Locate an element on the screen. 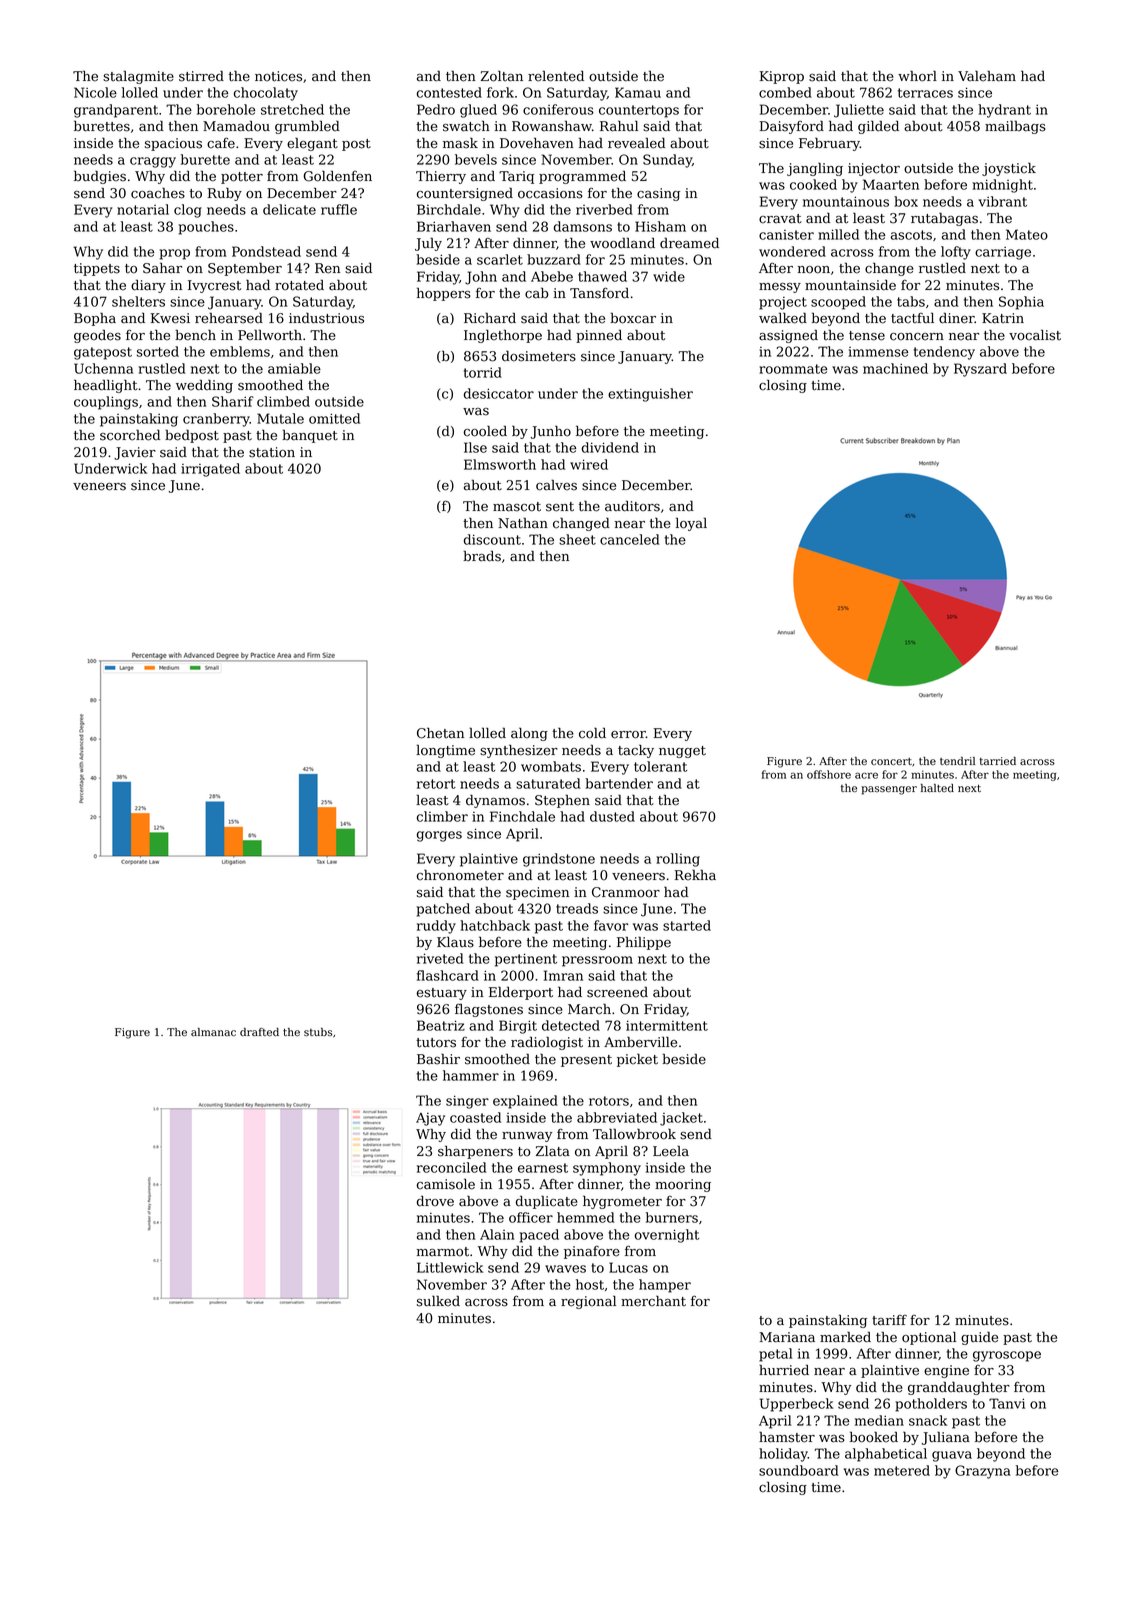  loyal is located at coordinates (691, 524).
